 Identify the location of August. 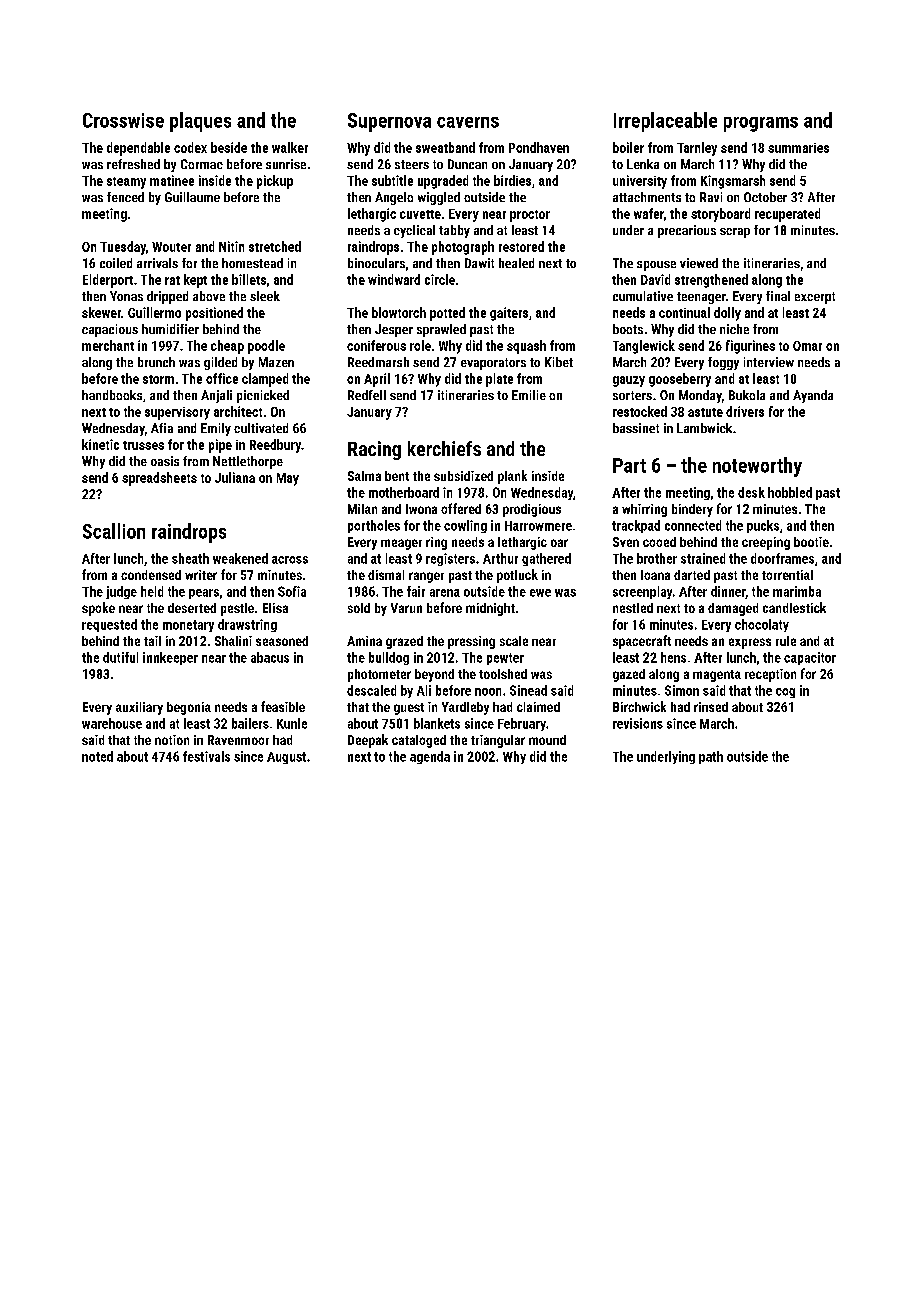
(286, 758).
